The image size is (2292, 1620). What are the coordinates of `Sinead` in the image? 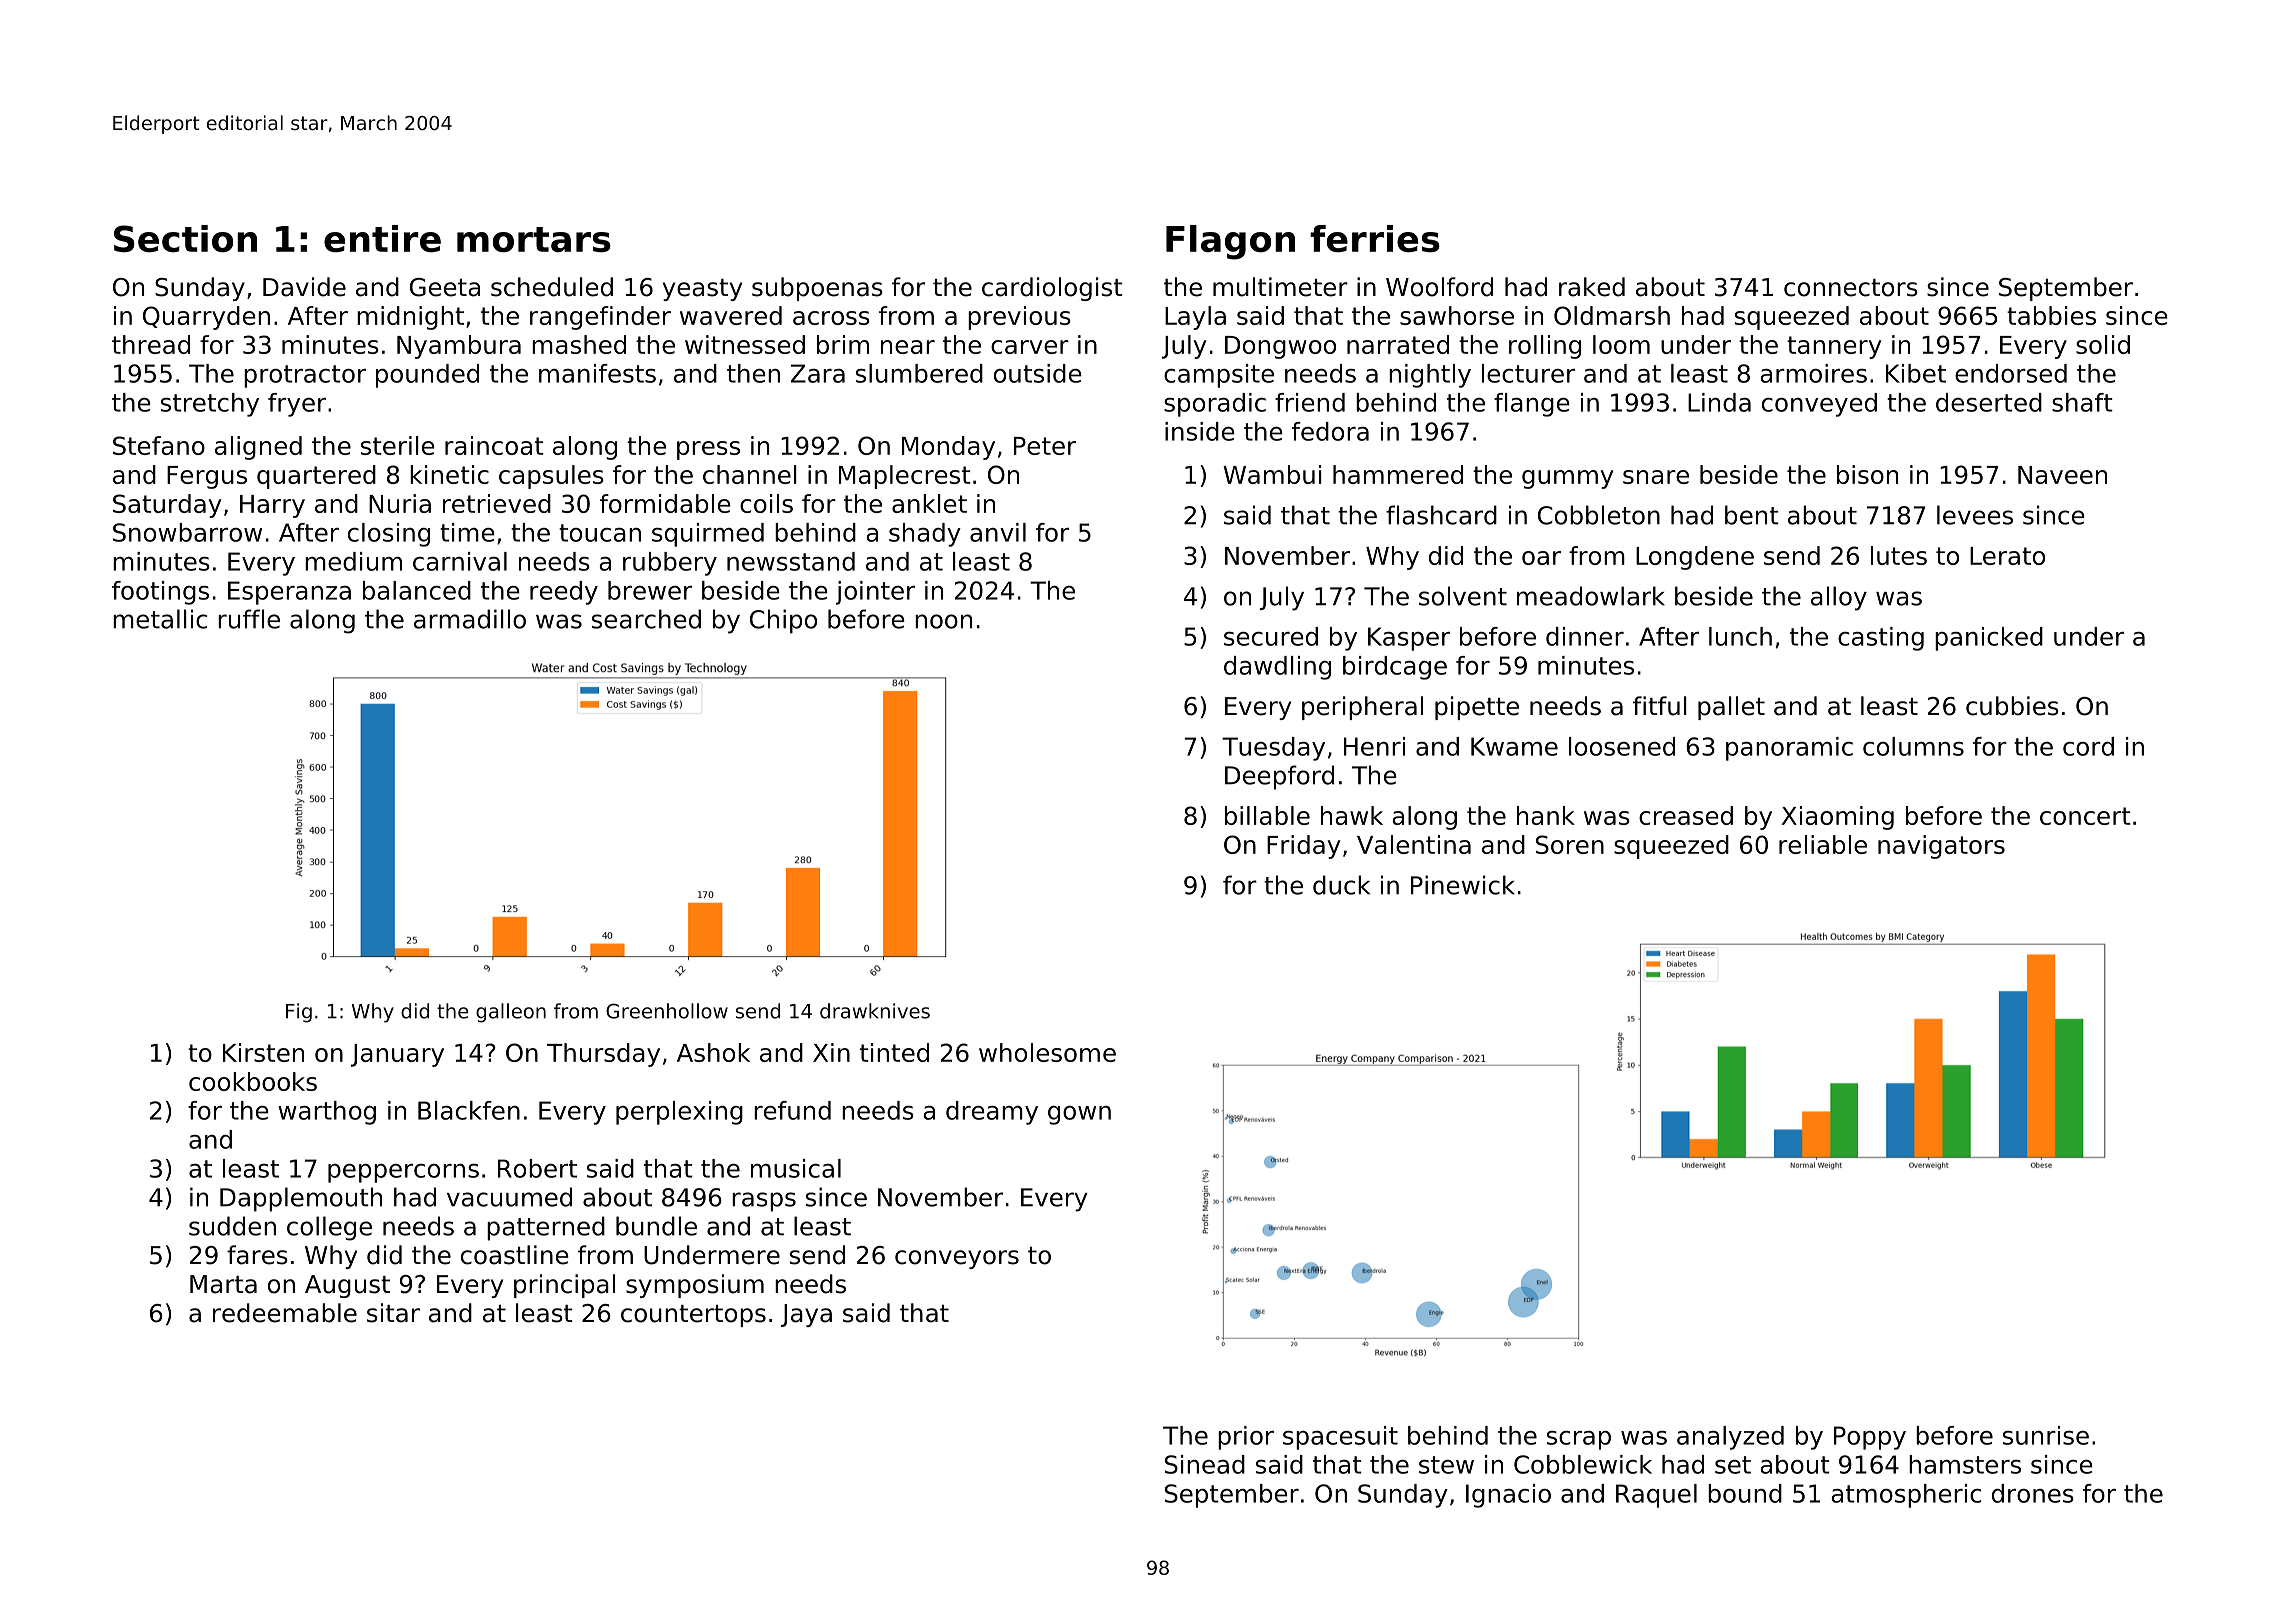 It's located at (1205, 1464).
